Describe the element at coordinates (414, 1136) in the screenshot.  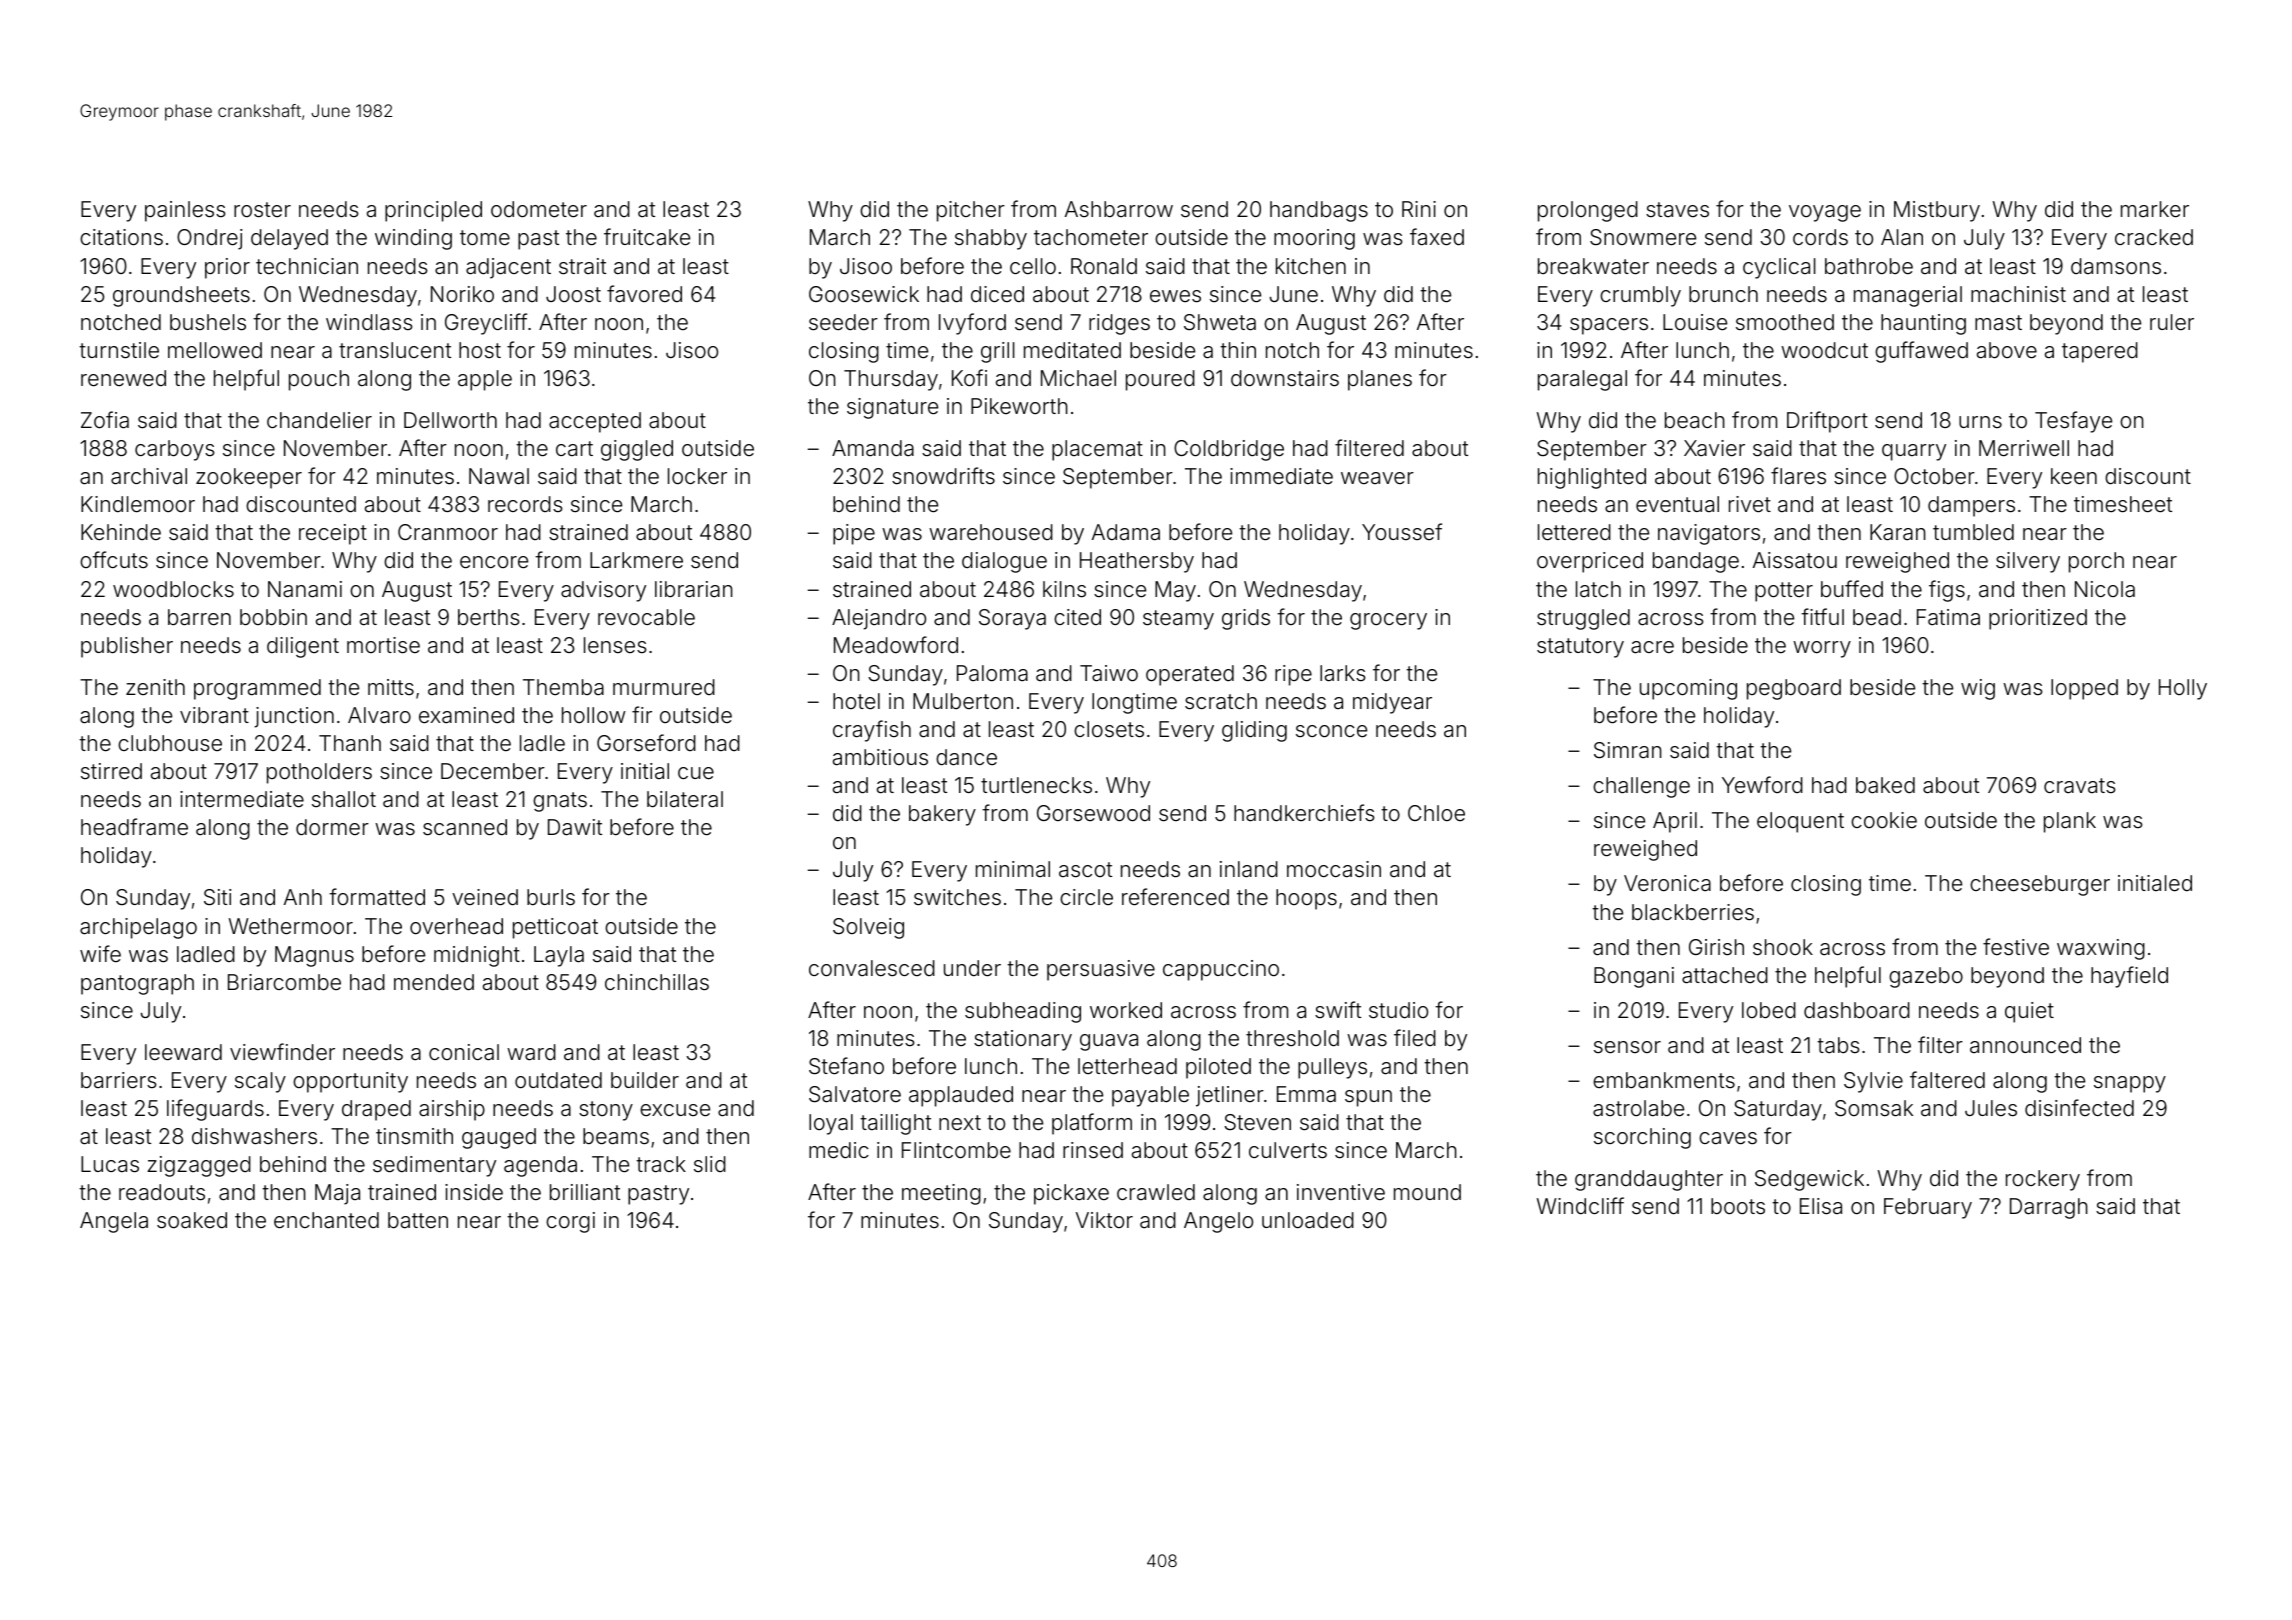
I see `tinsmith` at that location.
